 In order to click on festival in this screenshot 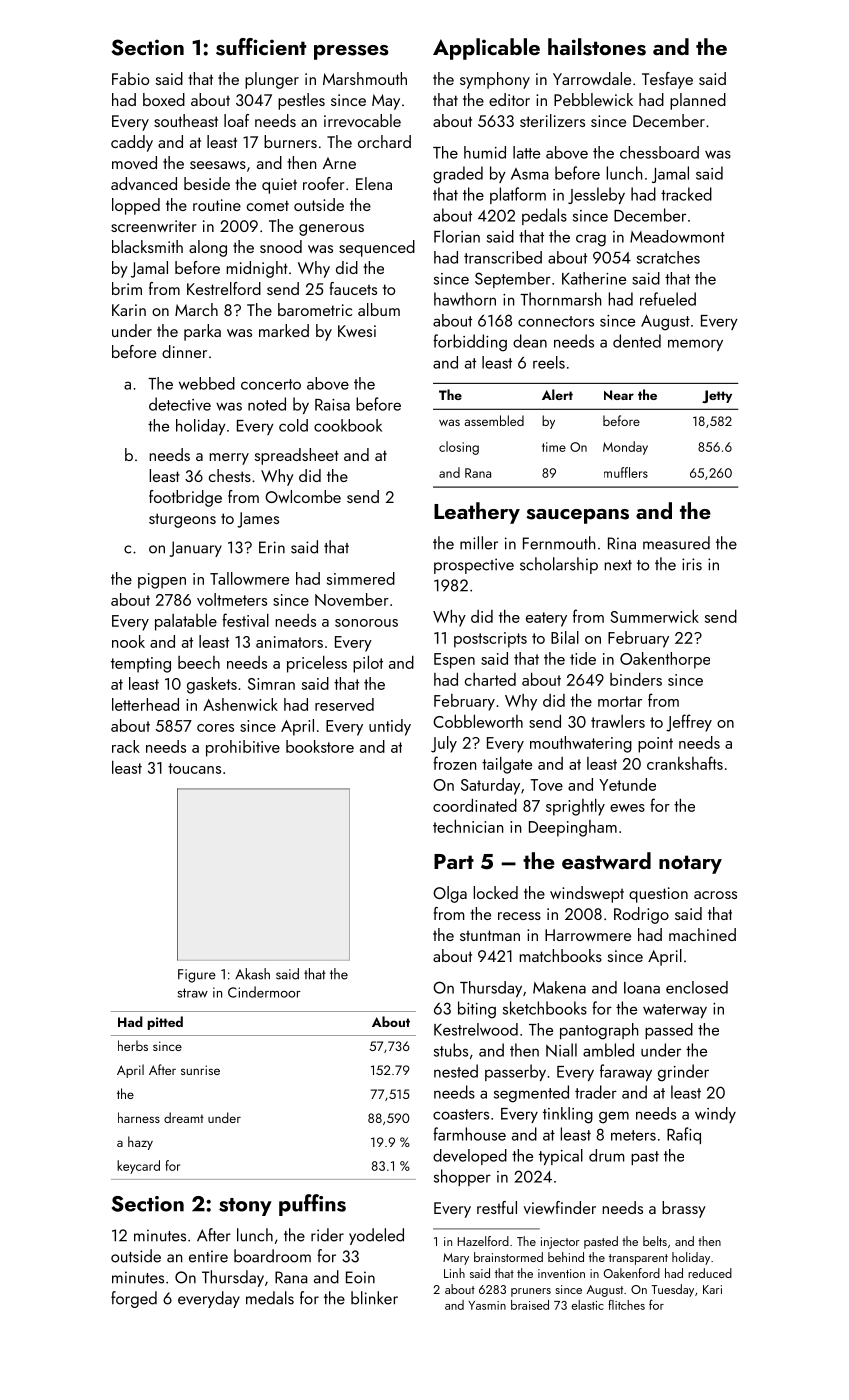, I will do `click(245, 620)`.
